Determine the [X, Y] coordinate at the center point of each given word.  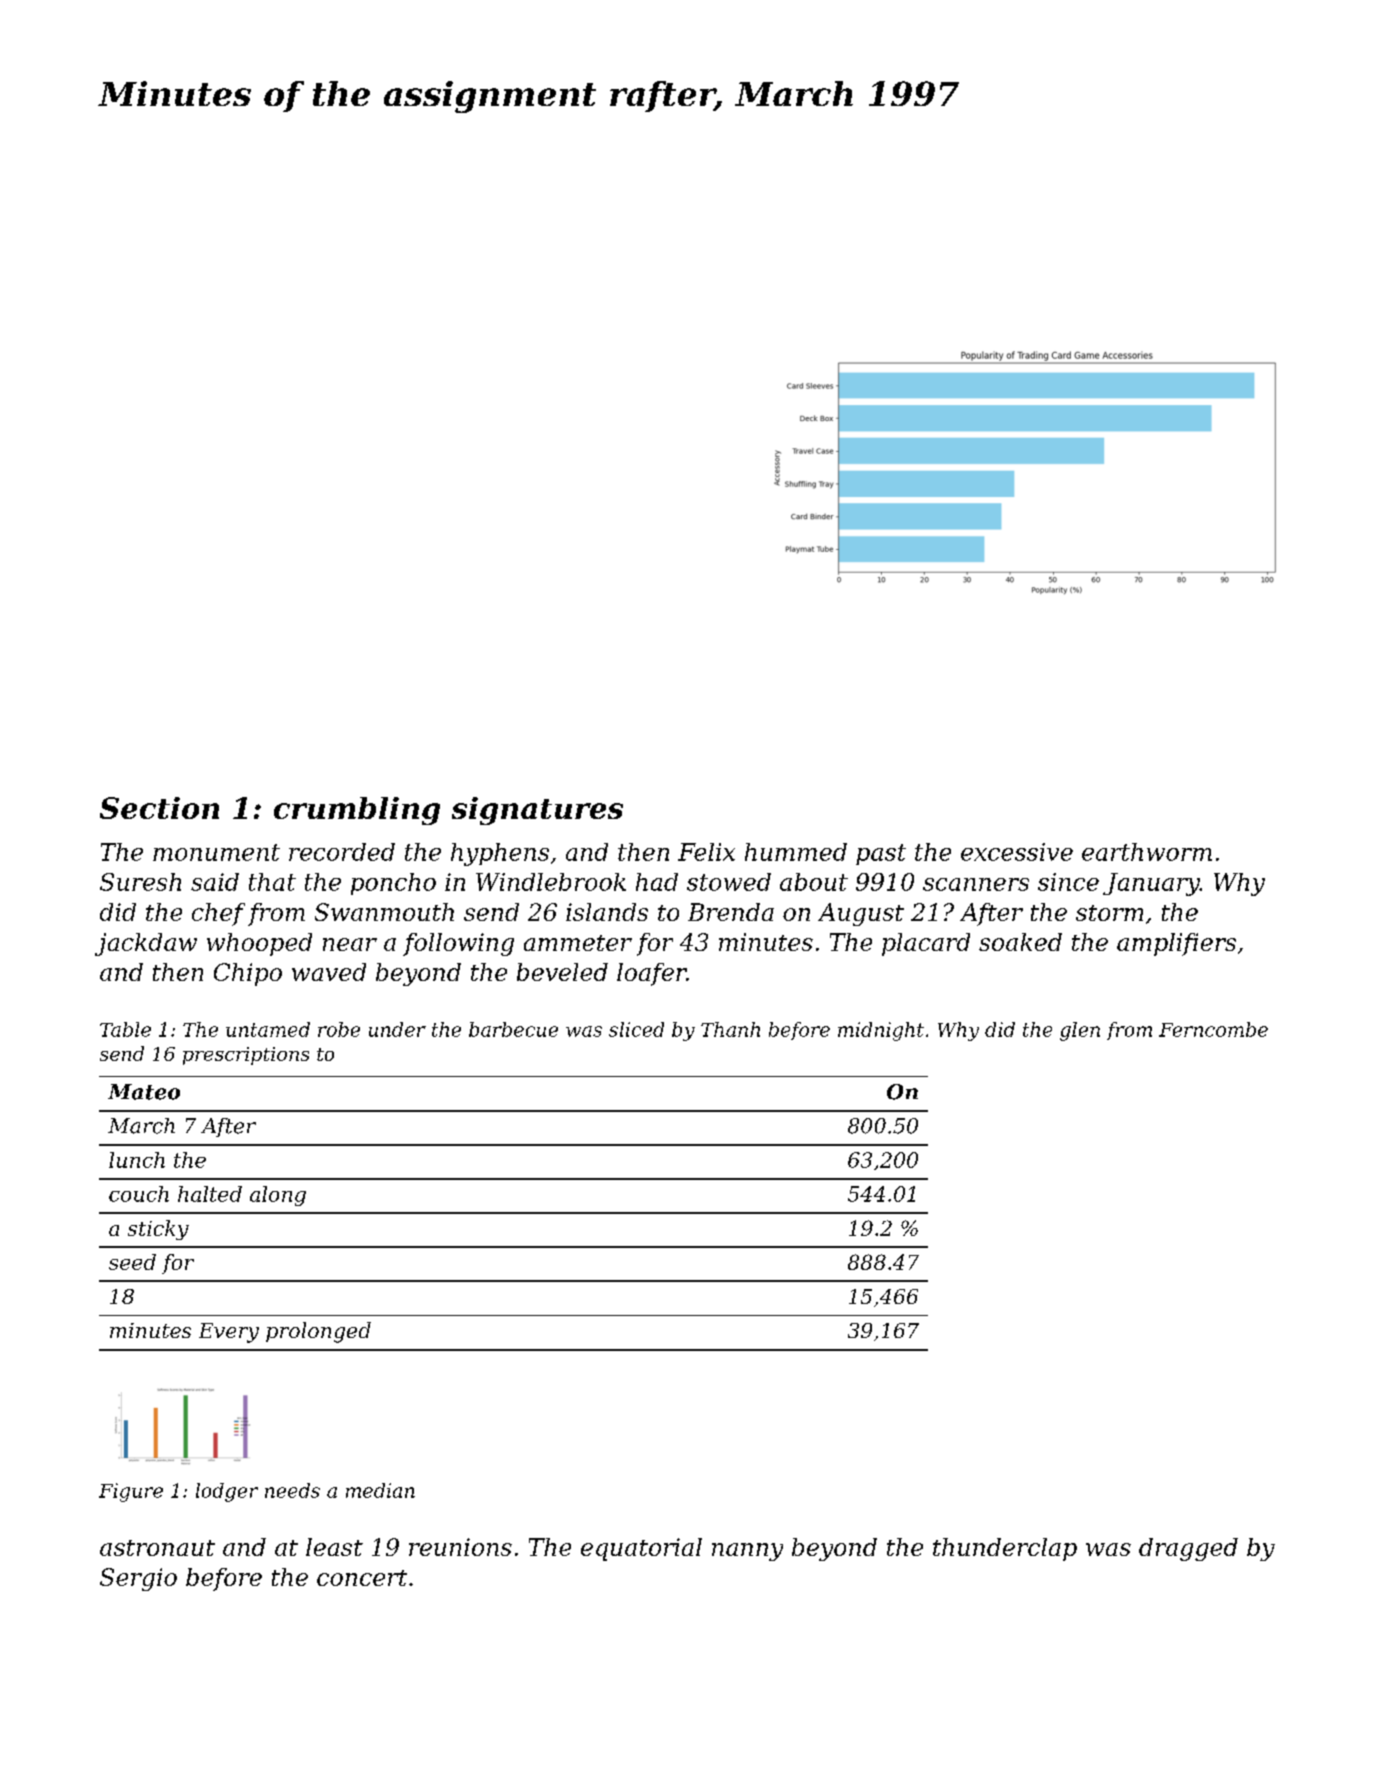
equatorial [641, 1549]
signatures [537, 811]
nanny [747, 1552]
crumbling [357, 811]
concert [362, 1578]
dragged [1188, 1549]
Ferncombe [1213, 1029]
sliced [636, 1029]
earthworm [1147, 852]
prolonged [318, 1332]
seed [132, 1262]
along [278, 1196]
